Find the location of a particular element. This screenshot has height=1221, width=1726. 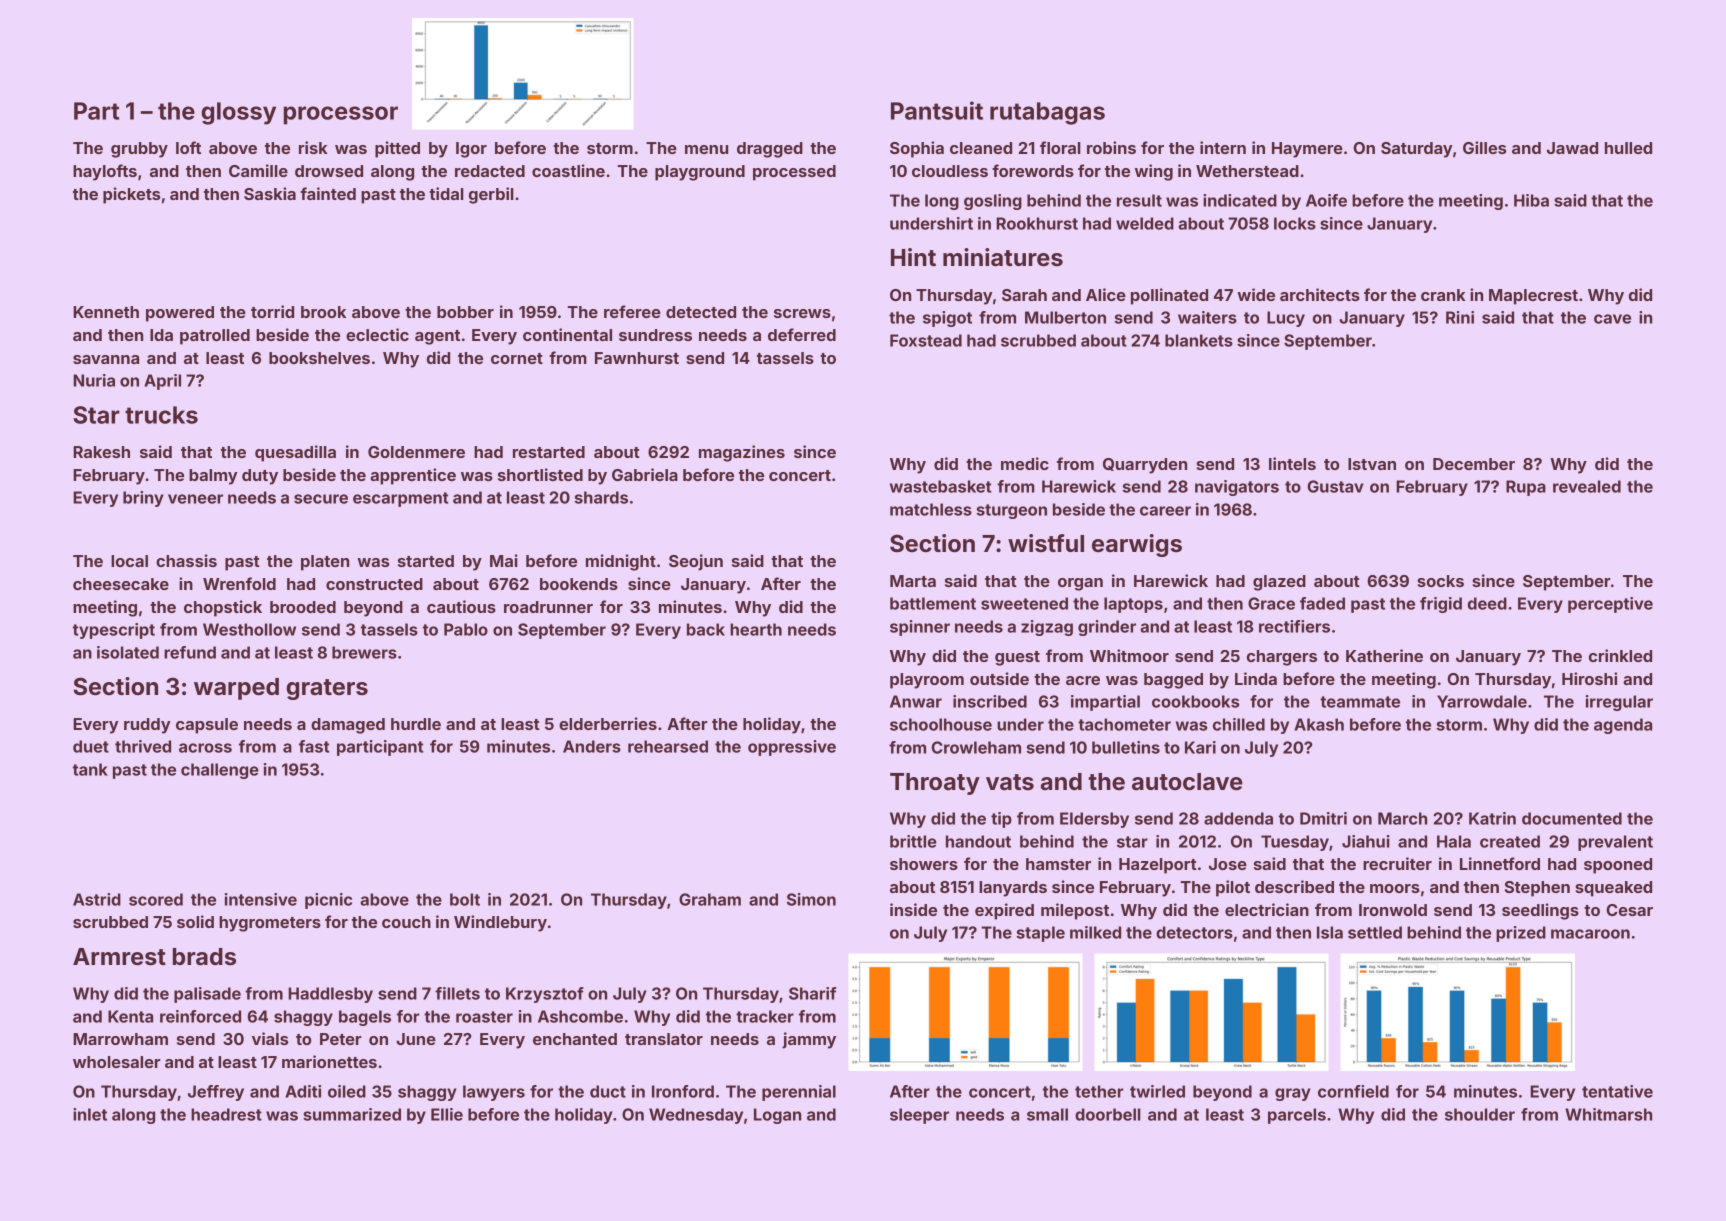

described is located at coordinates (1294, 886).
